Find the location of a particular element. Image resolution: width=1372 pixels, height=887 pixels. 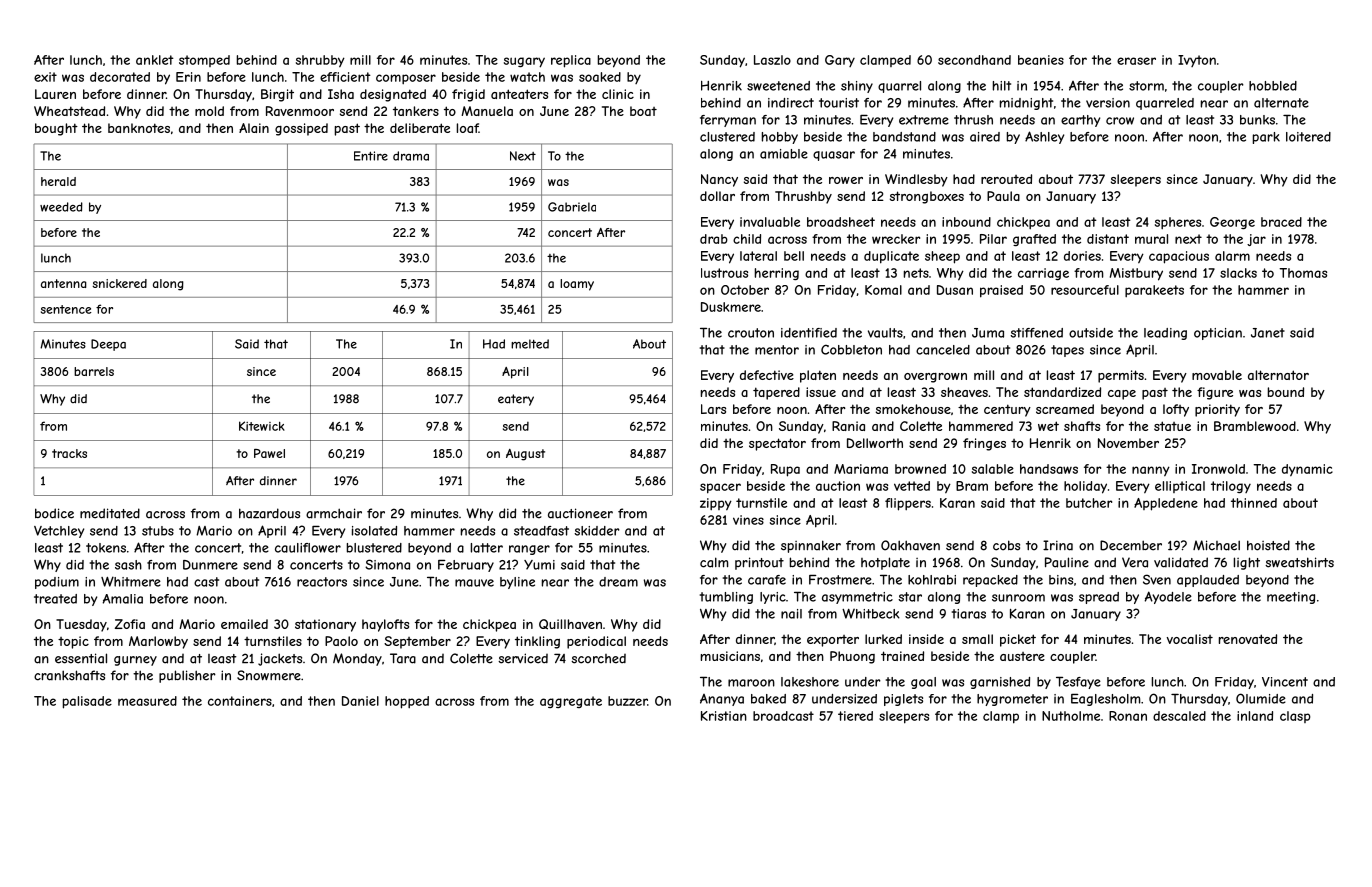

aired is located at coordinates (985, 137).
